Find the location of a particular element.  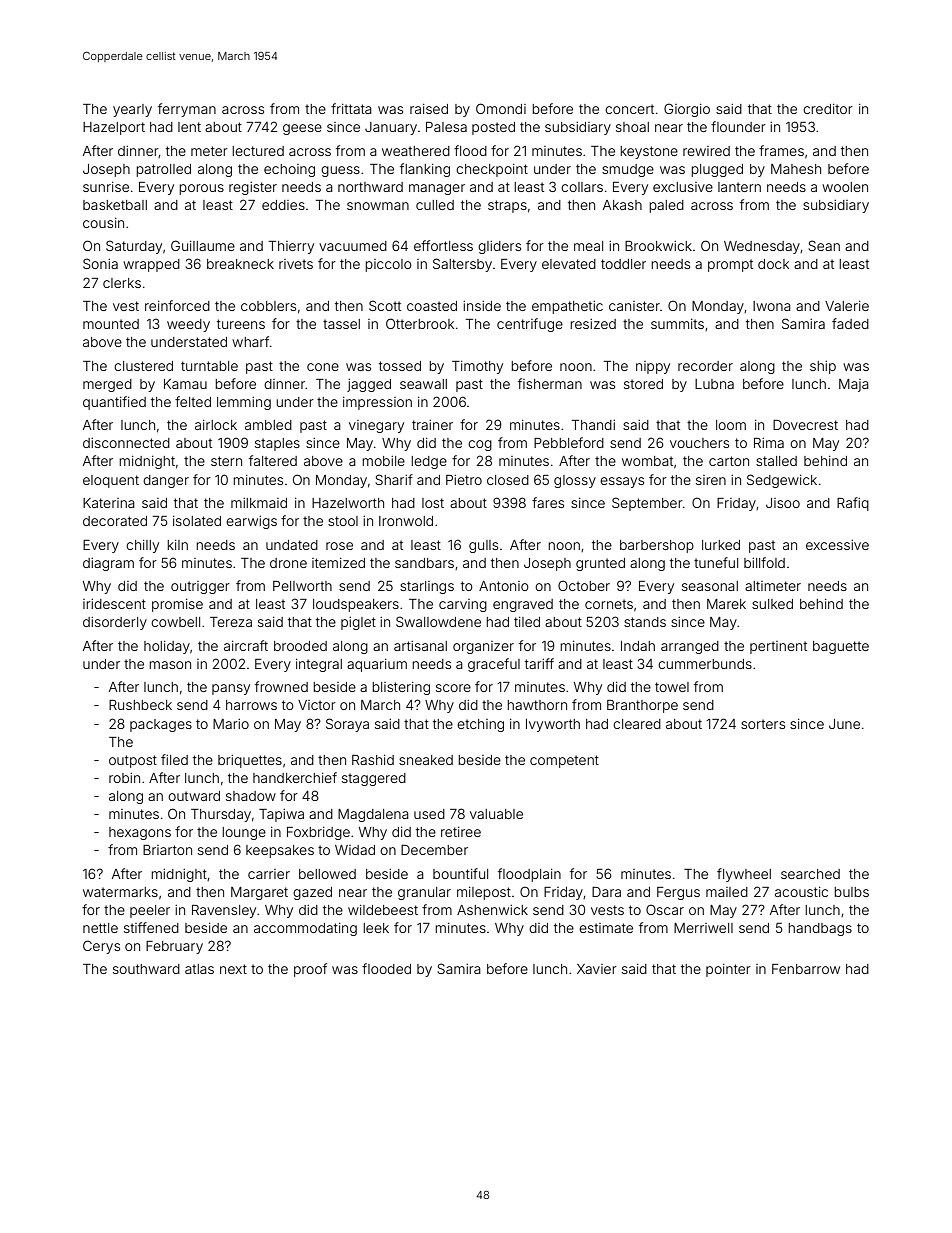

Cerys is located at coordinates (101, 947).
